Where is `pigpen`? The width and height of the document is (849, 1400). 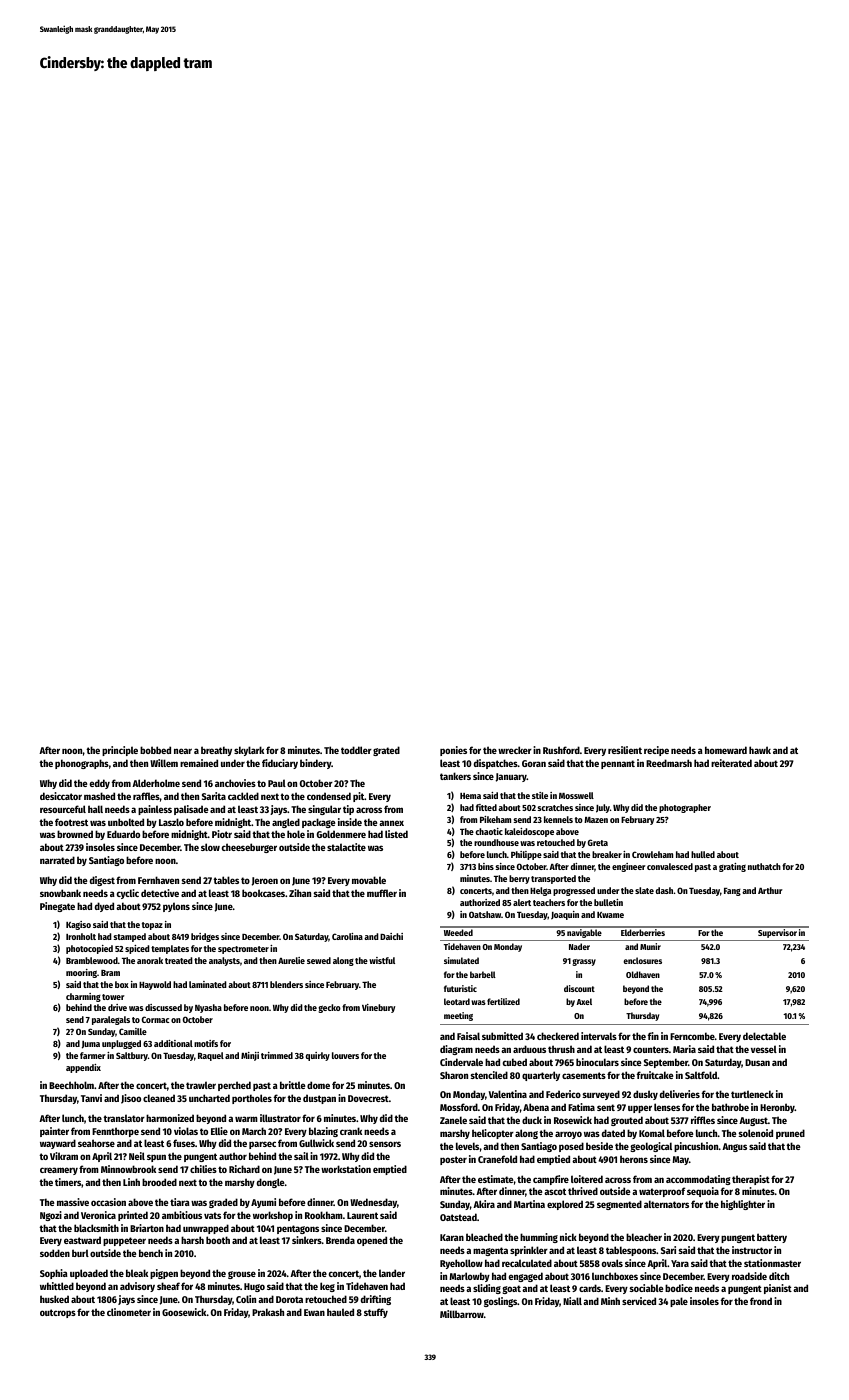
pigpen is located at coordinates (164, 1274).
